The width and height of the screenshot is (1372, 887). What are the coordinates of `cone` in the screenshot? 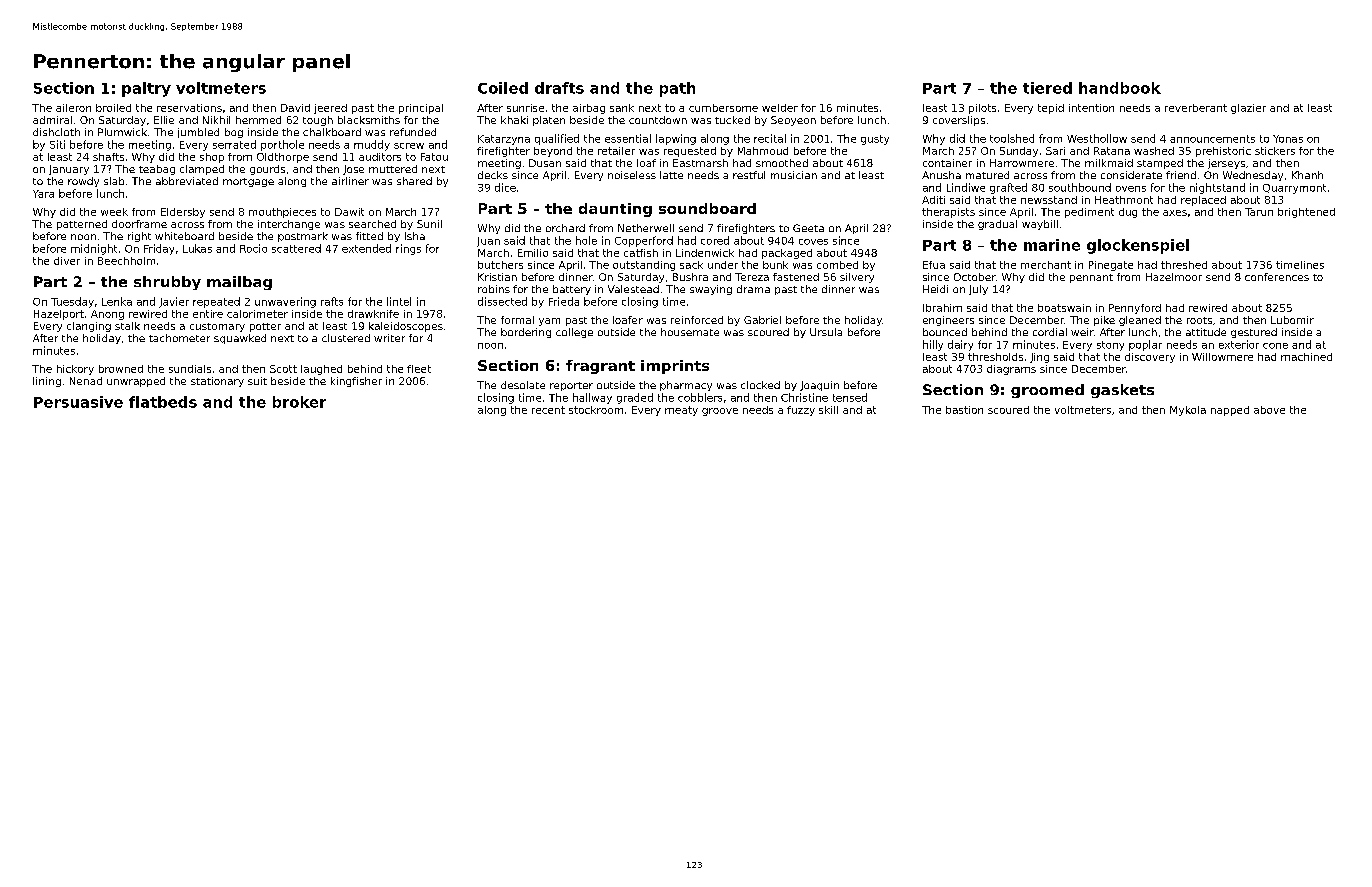 It's located at (1275, 346).
